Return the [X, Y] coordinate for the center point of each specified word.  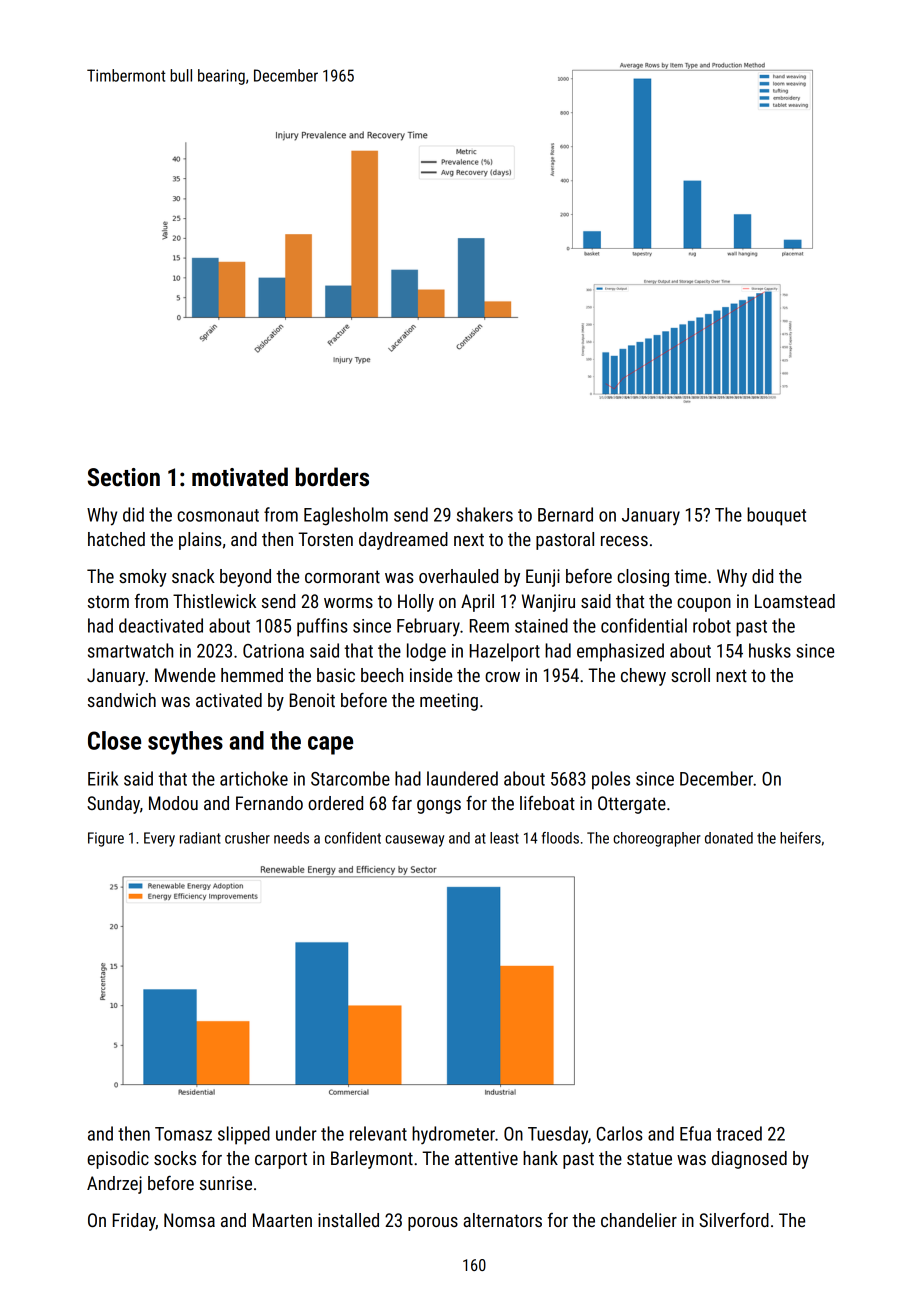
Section [124, 477]
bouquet [776, 516]
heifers [800, 838]
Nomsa [189, 1220]
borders [332, 477]
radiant [200, 838]
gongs [439, 807]
